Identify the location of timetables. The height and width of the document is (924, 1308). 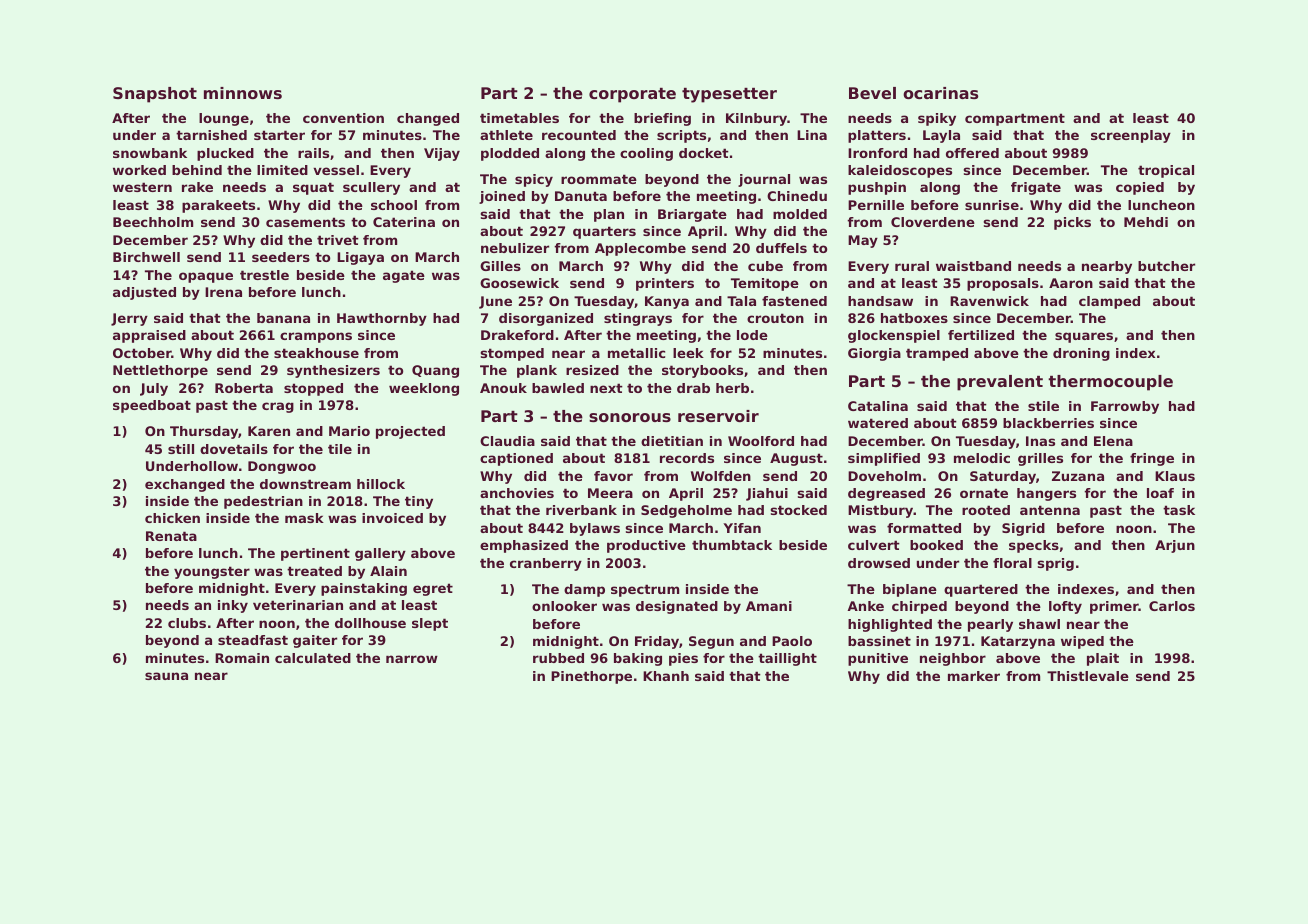
(519, 118).
